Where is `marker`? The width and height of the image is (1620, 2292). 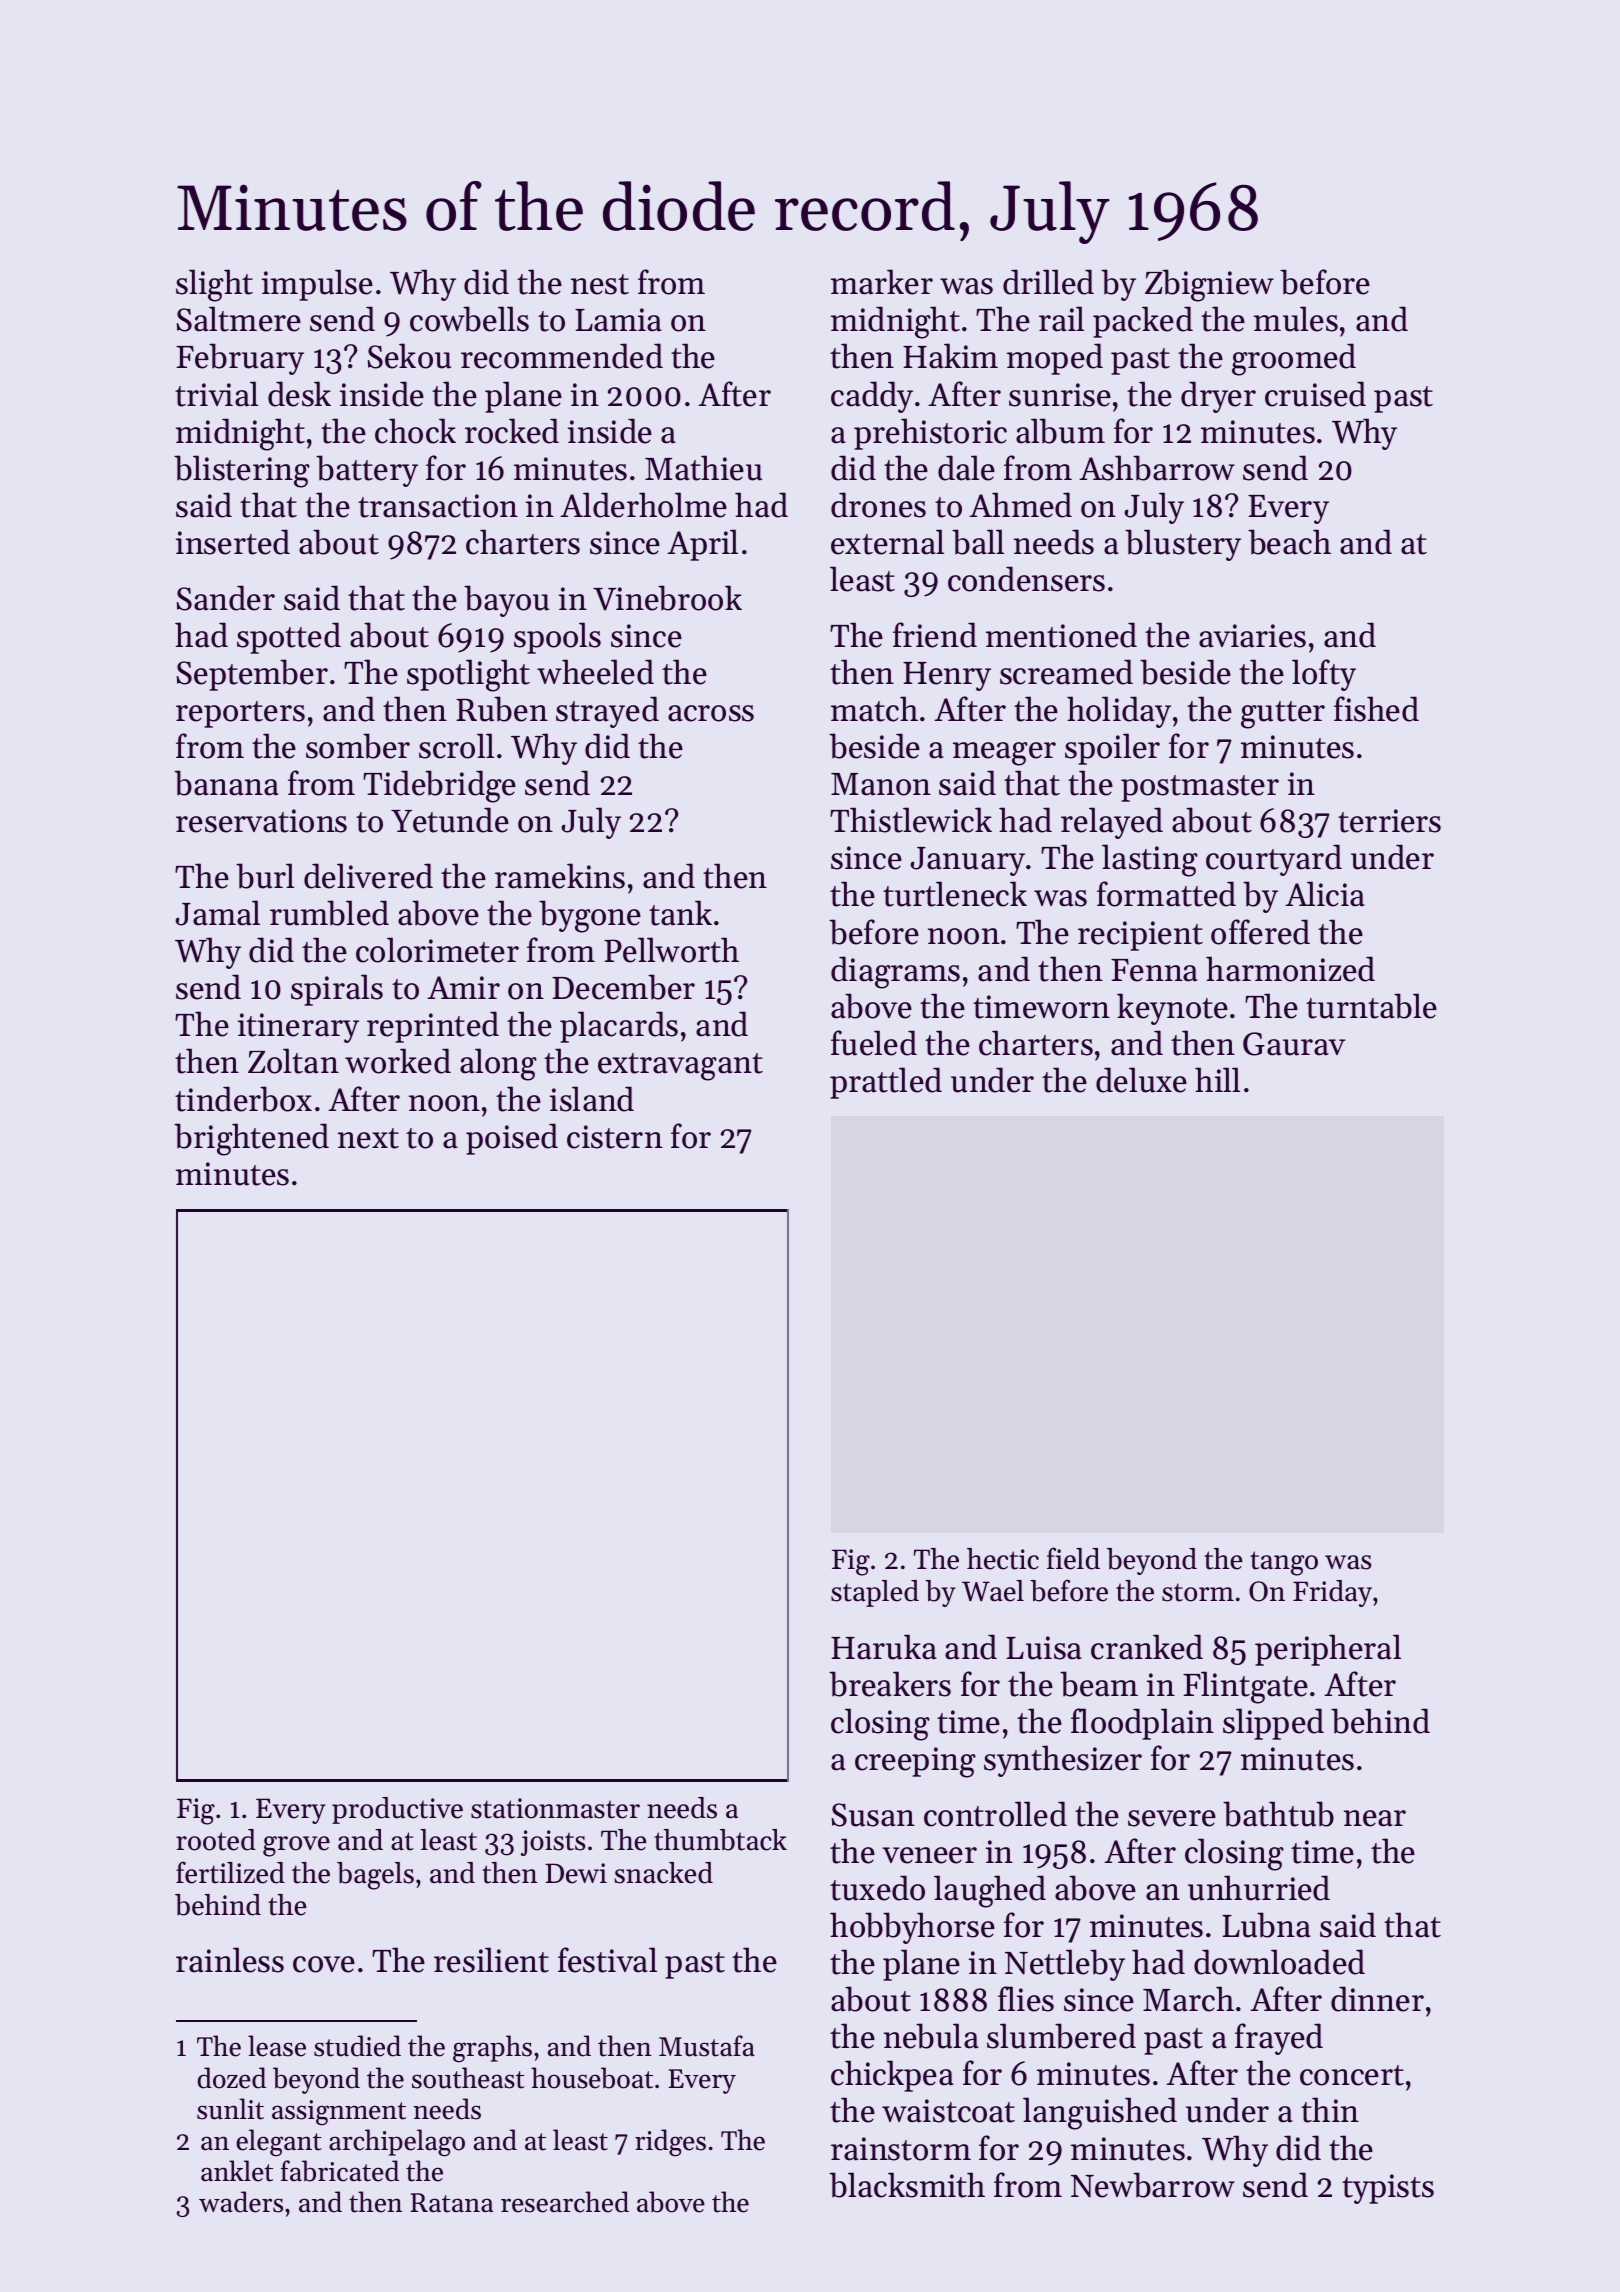
marker is located at coordinates (882, 282).
